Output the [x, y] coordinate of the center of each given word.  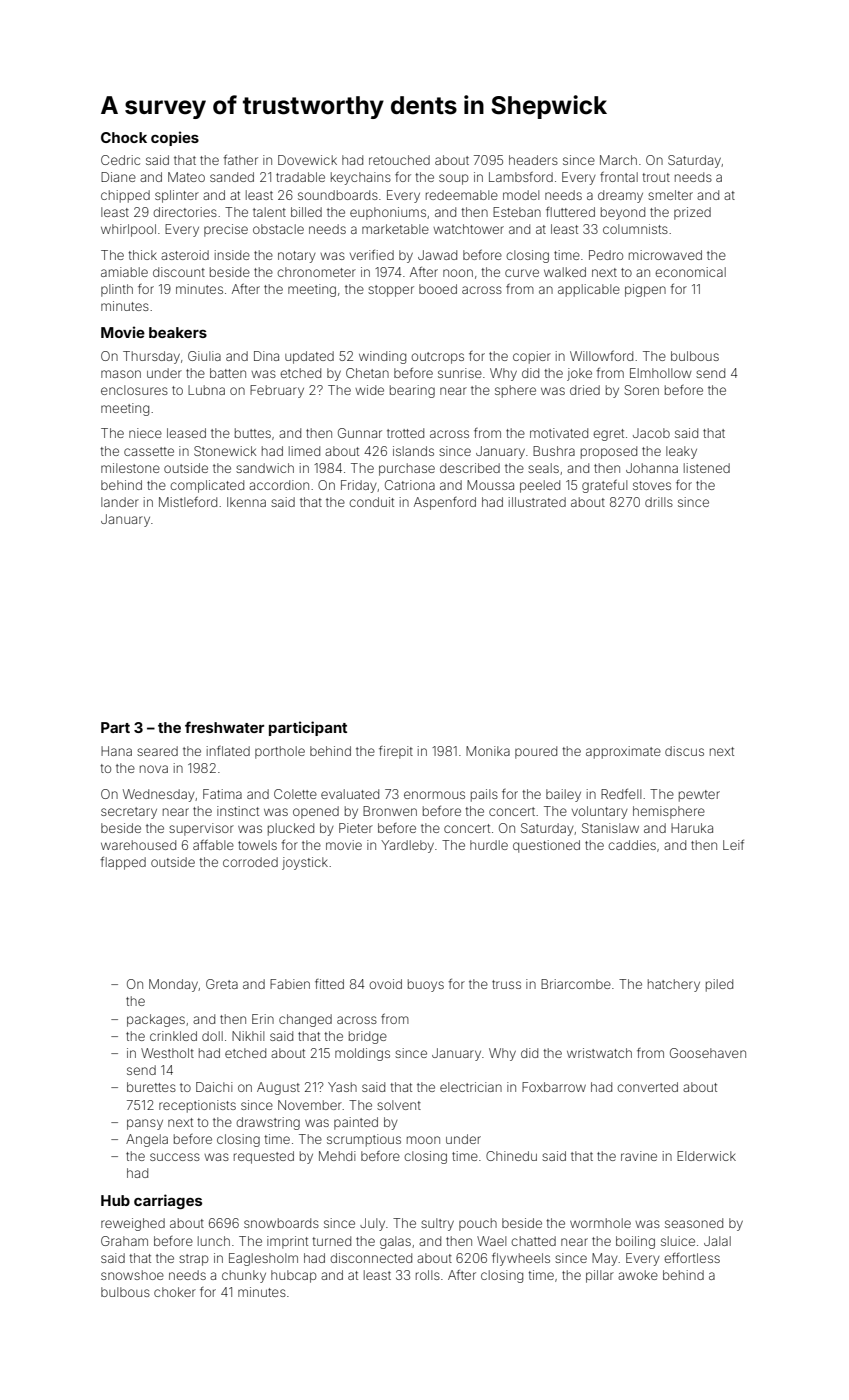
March [618, 160]
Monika [488, 751]
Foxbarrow [554, 1087]
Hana [116, 751]
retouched [399, 160]
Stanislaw [610, 828]
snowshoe [132, 1275]
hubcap [294, 1276]
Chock [124, 137]
